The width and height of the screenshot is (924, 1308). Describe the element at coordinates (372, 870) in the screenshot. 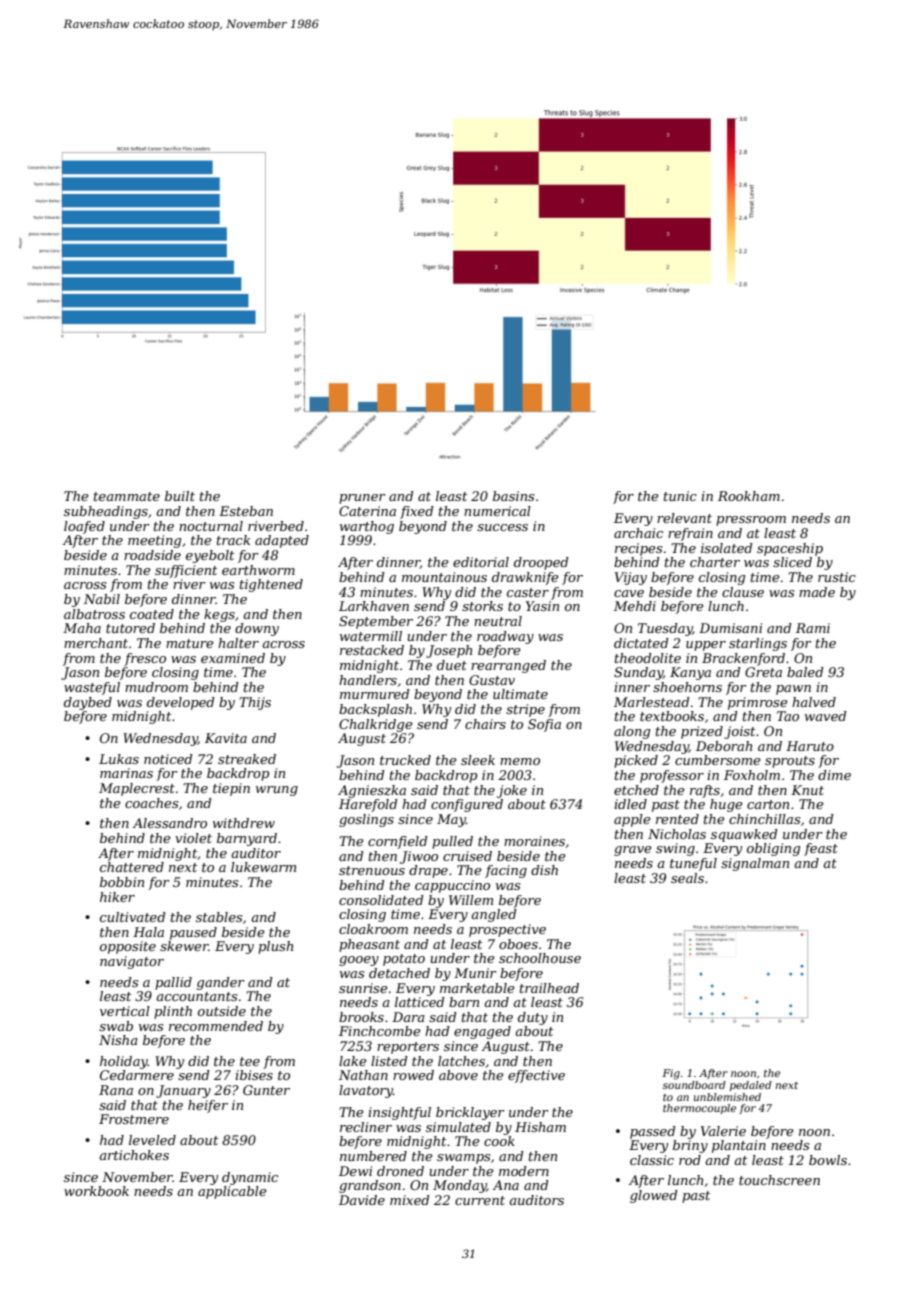

I see `strenuous` at that location.
